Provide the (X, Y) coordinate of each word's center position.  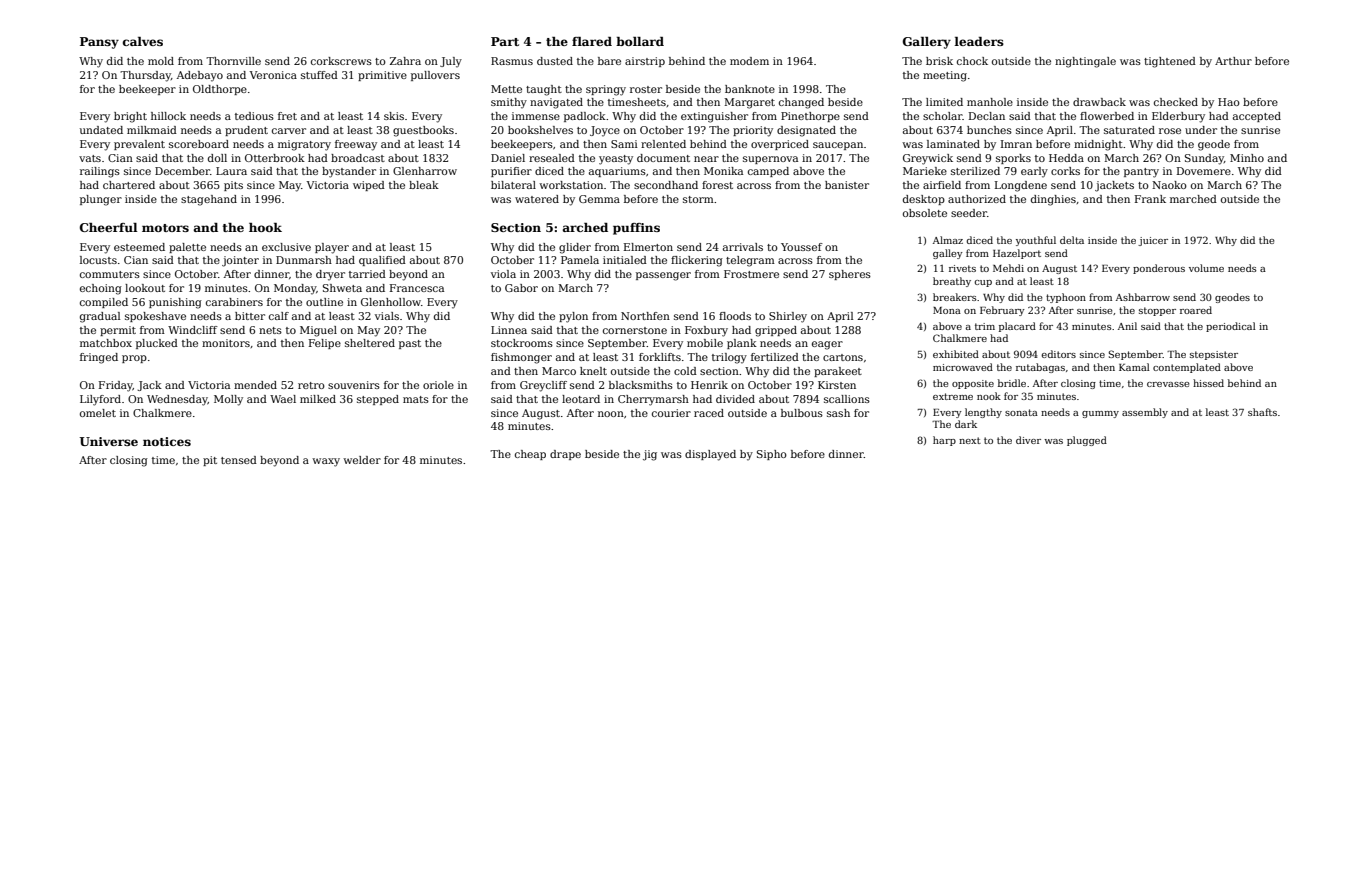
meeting (945, 76)
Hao (1229, 102)
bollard (640, 41)
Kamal (1134, 367)
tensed (239, 460)
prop (134, 359)
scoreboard (199, 144)
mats (416, 399)
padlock (585, 117)
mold (161, 61)
